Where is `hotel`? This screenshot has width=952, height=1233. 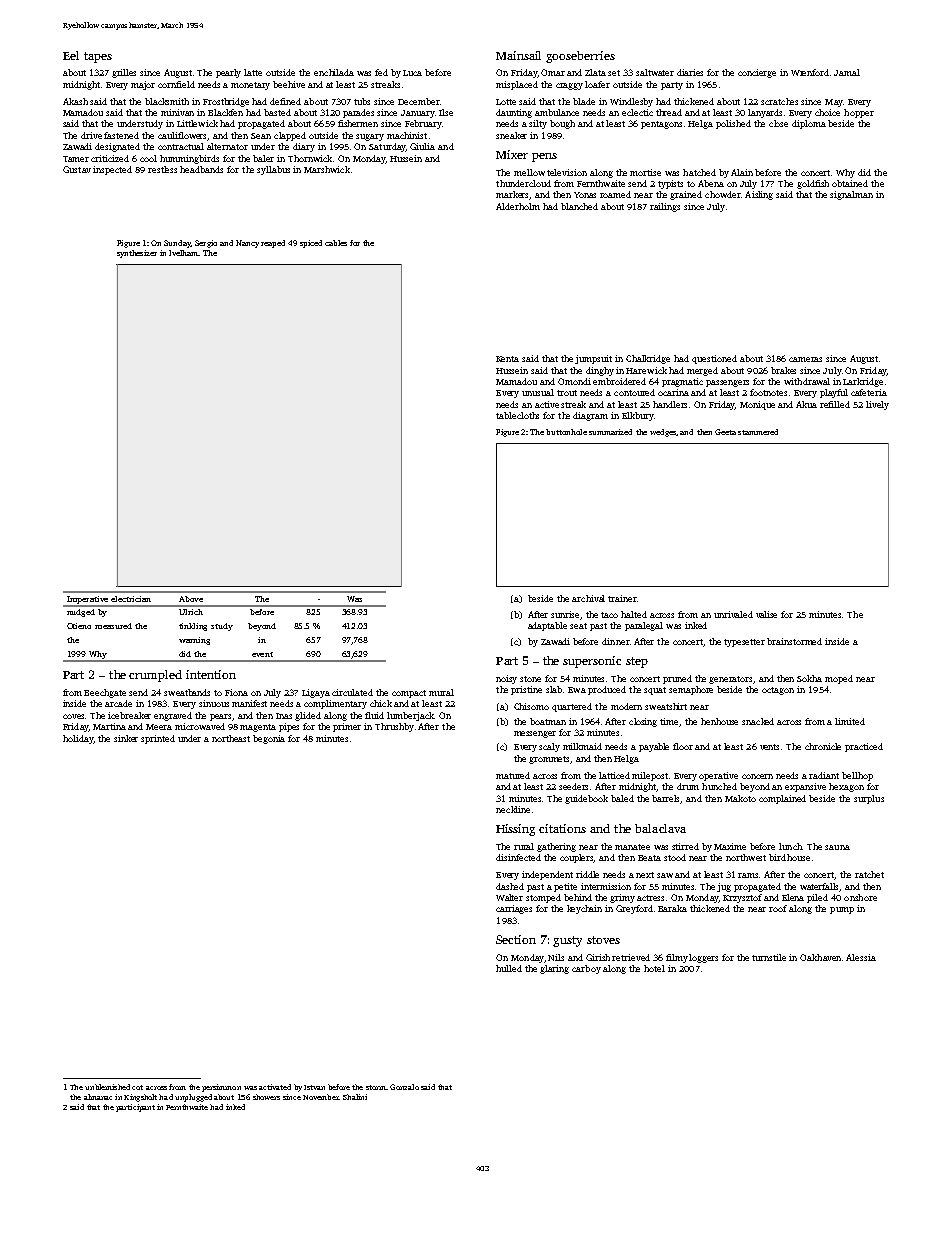
hotel is located at coordinates (654, 968).
